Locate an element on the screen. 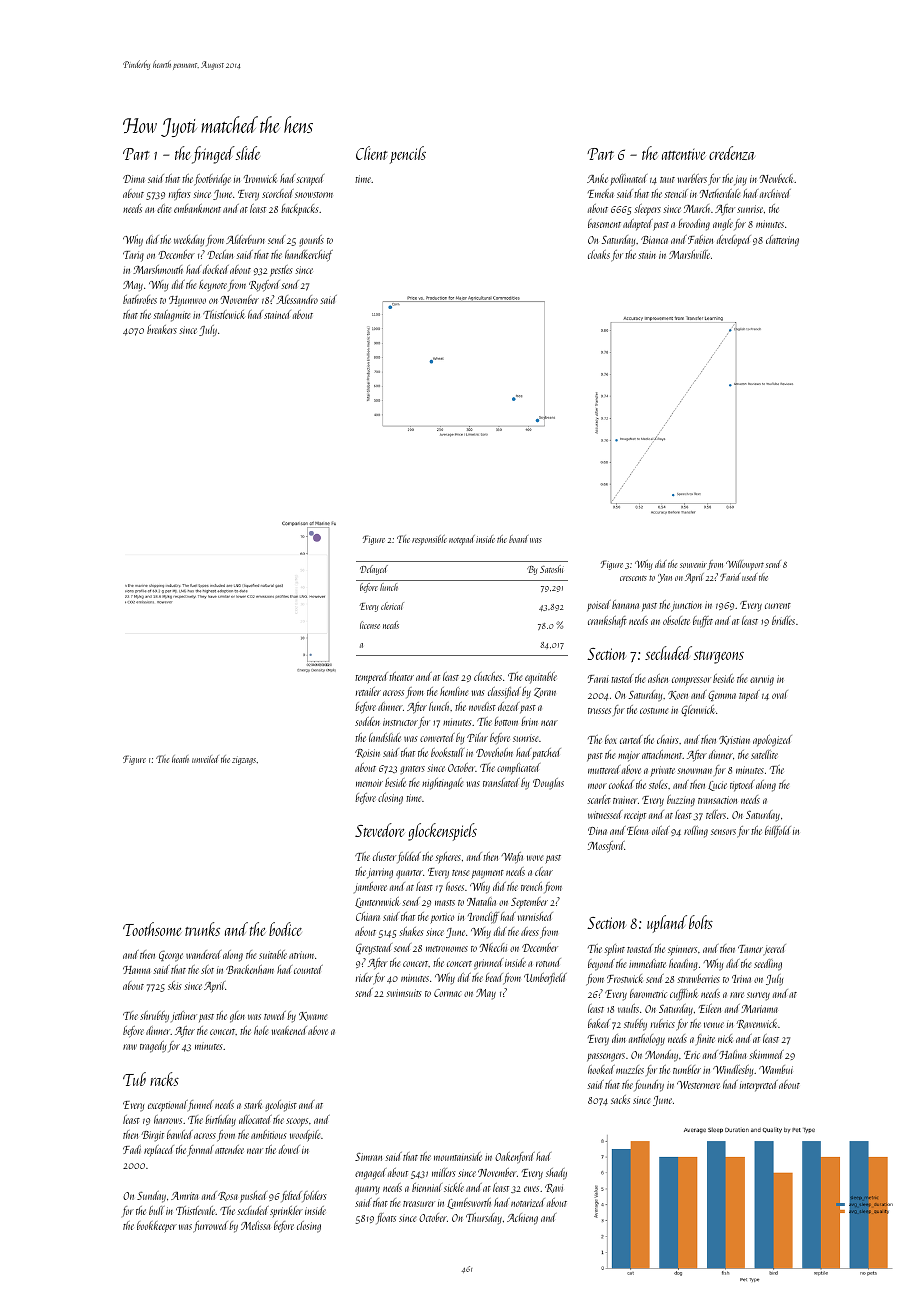 The width and height of the screenshot is (924, 1308). breakers is located at coordinates (162, 329).
